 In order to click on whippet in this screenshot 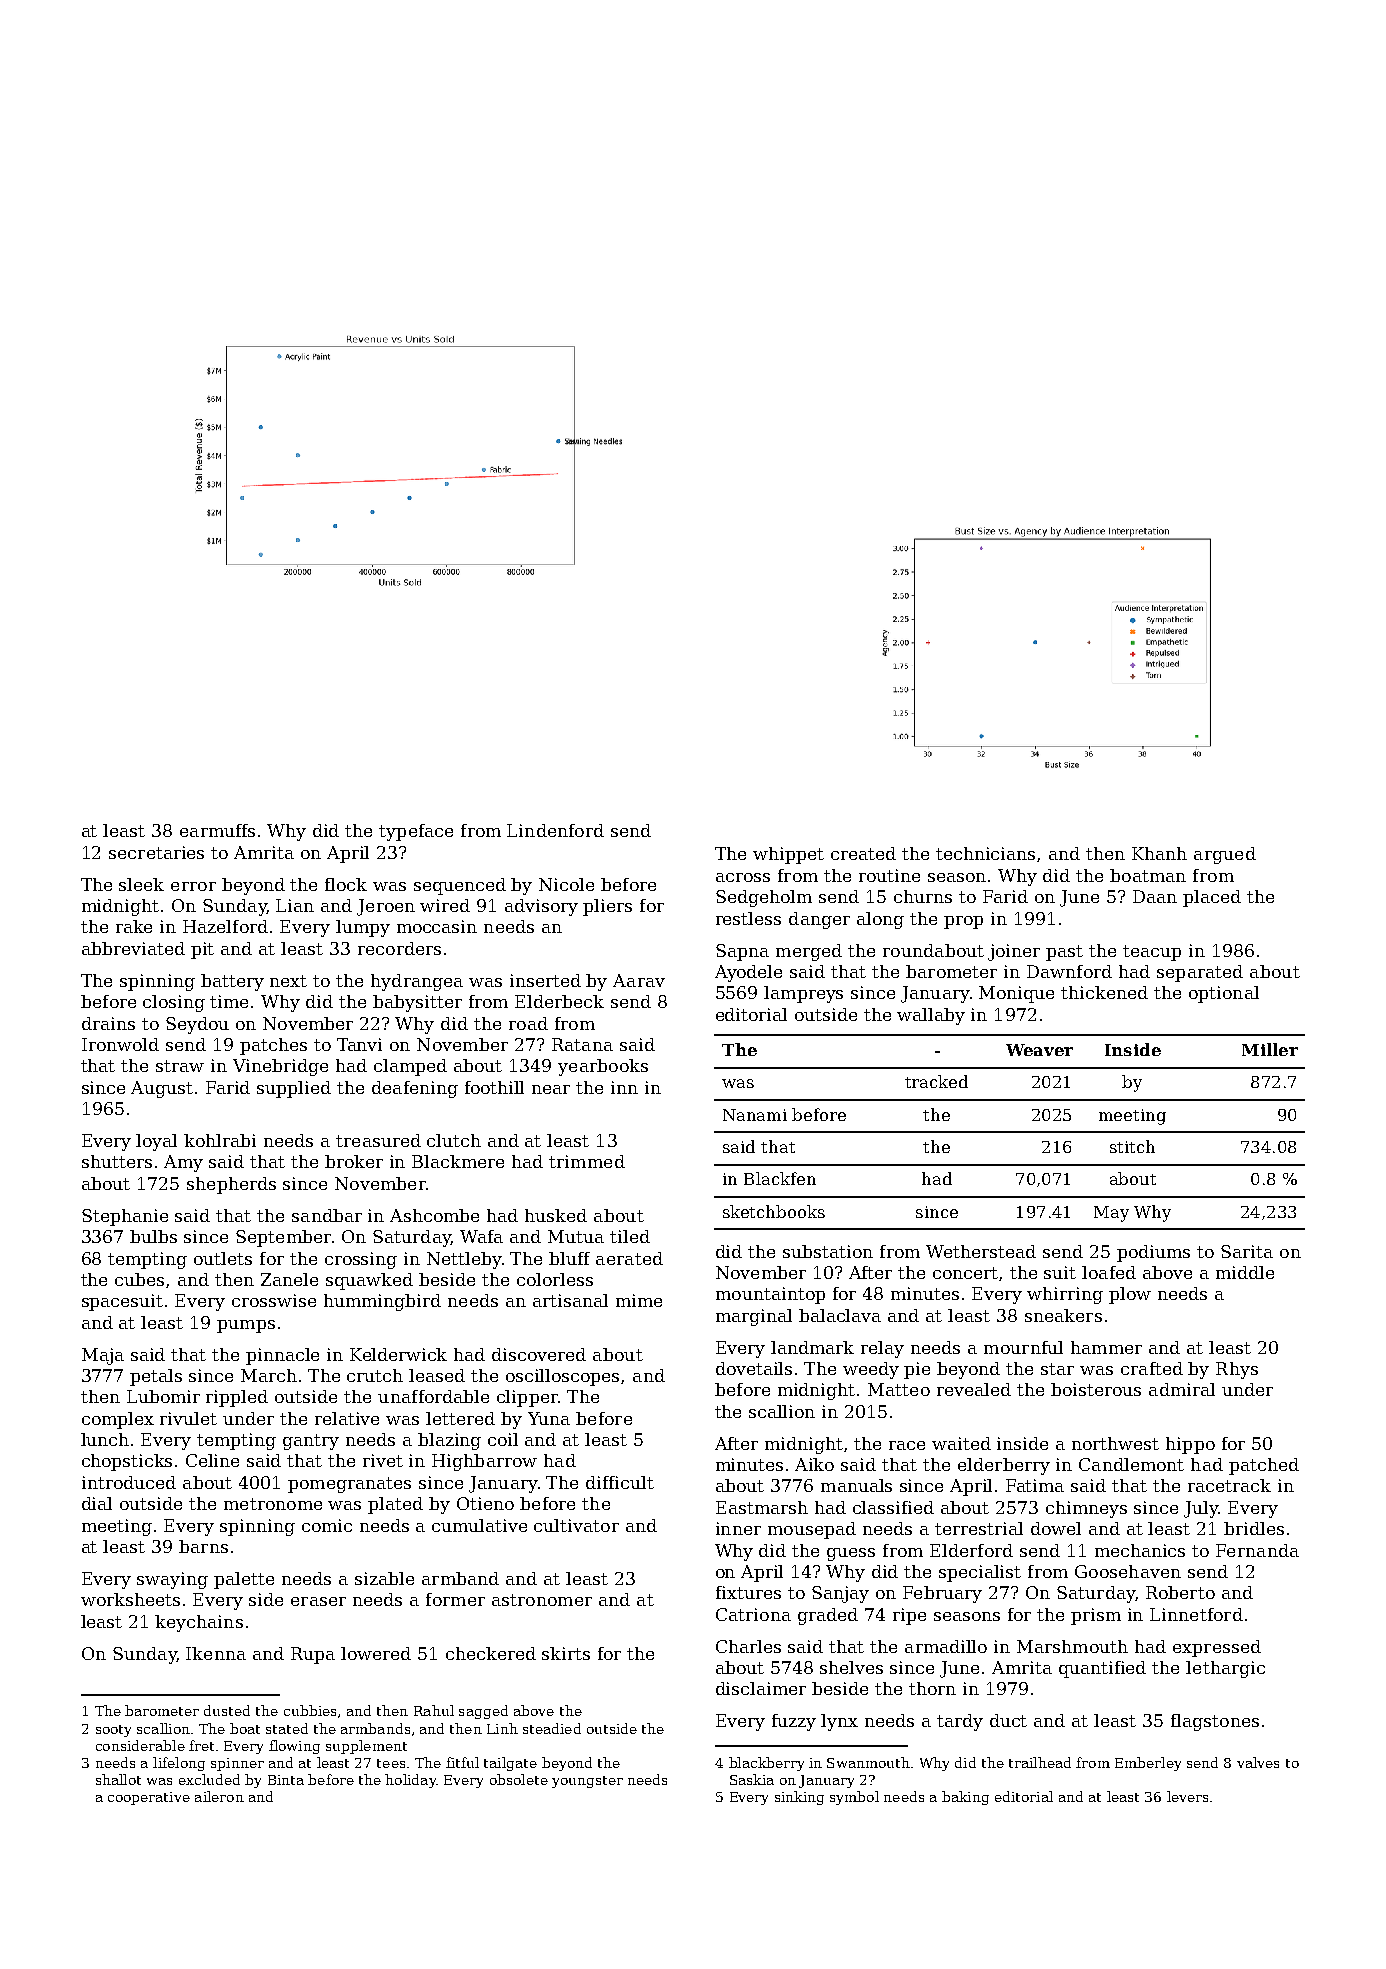, I will do `click(788, 855)`.
